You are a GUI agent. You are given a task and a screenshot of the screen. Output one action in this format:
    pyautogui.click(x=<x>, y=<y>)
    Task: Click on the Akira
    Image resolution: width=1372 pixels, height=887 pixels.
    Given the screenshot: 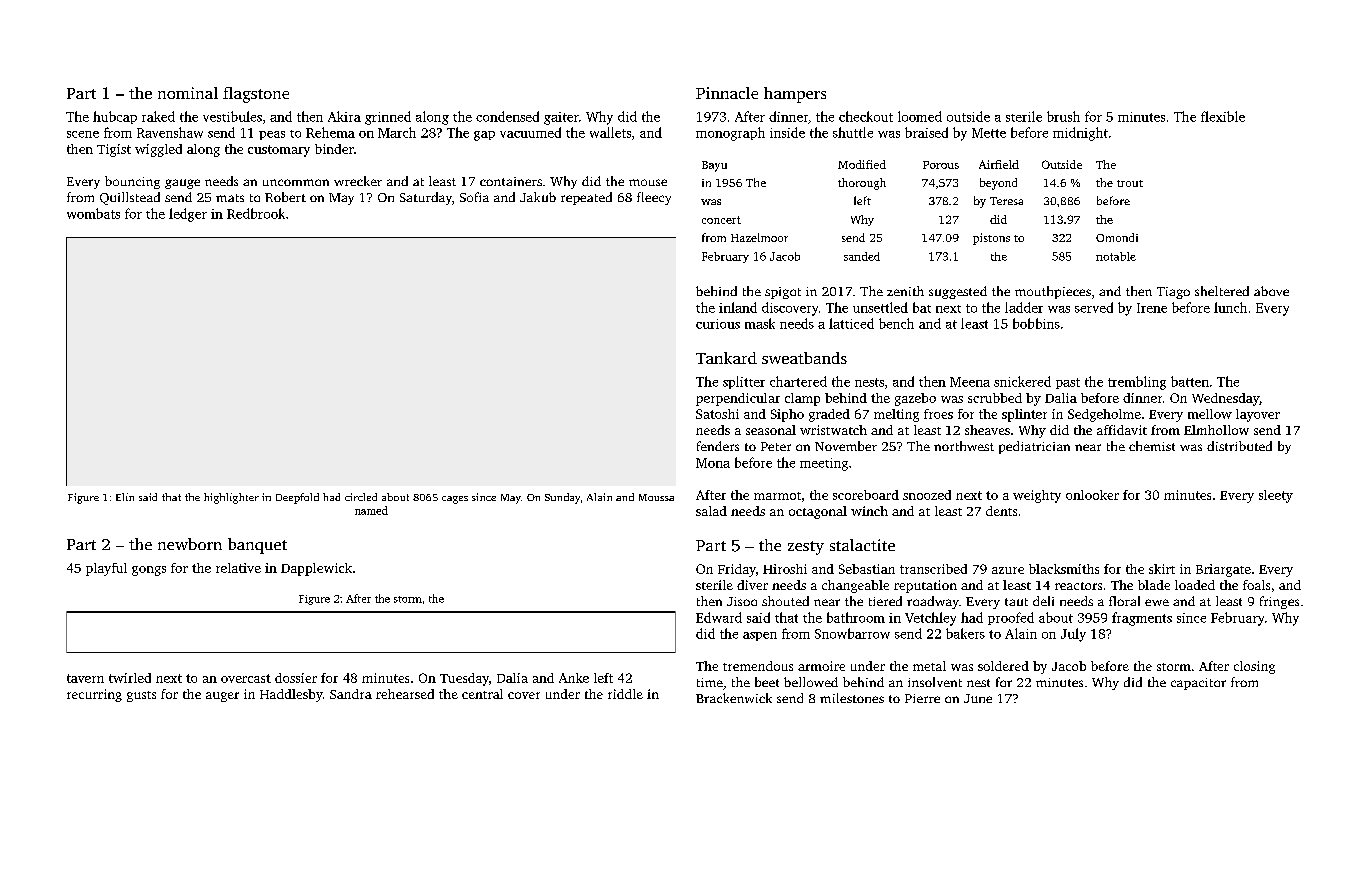 What is the action you would take?
    pyautogui.click(x=344, y=116)
